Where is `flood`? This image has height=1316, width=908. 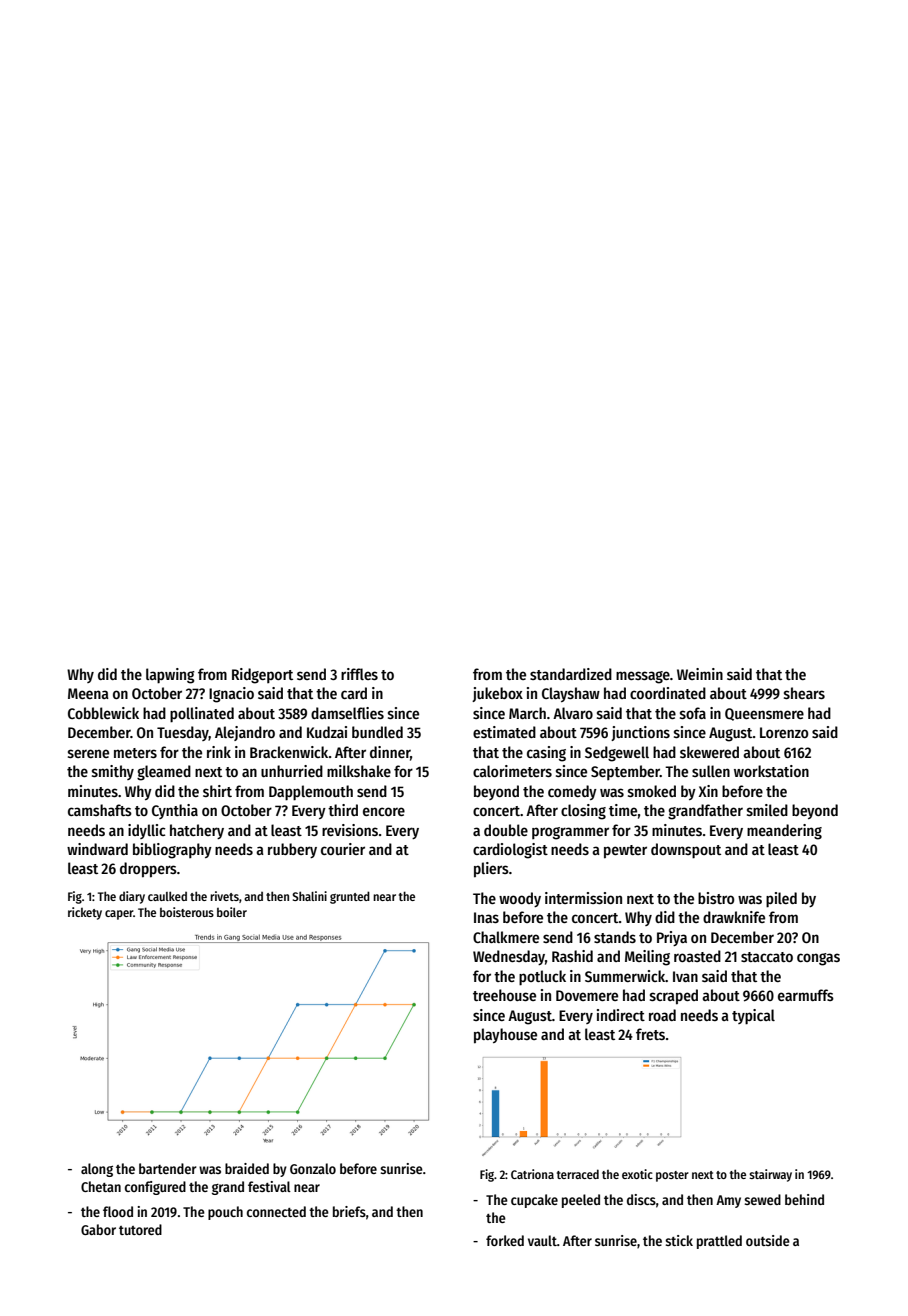
flood is located at coordinates (118, 1211).
